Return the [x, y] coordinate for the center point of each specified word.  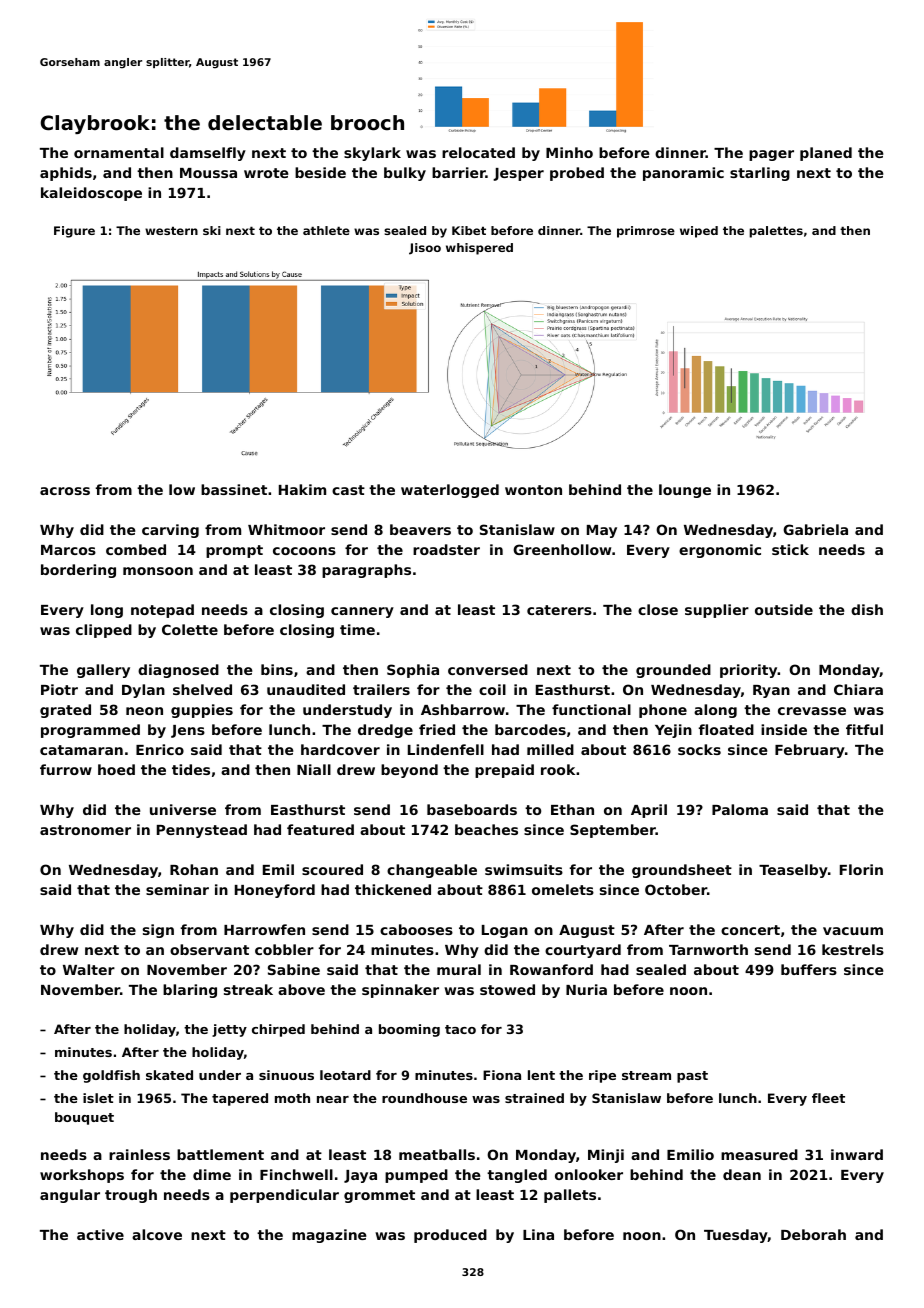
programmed [90, 731]
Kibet [469, 230]
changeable [432, 871]
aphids [66, 174]
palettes [776, 232]
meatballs [437, 1154]
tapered [240, 1099]
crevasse [812, 711]
